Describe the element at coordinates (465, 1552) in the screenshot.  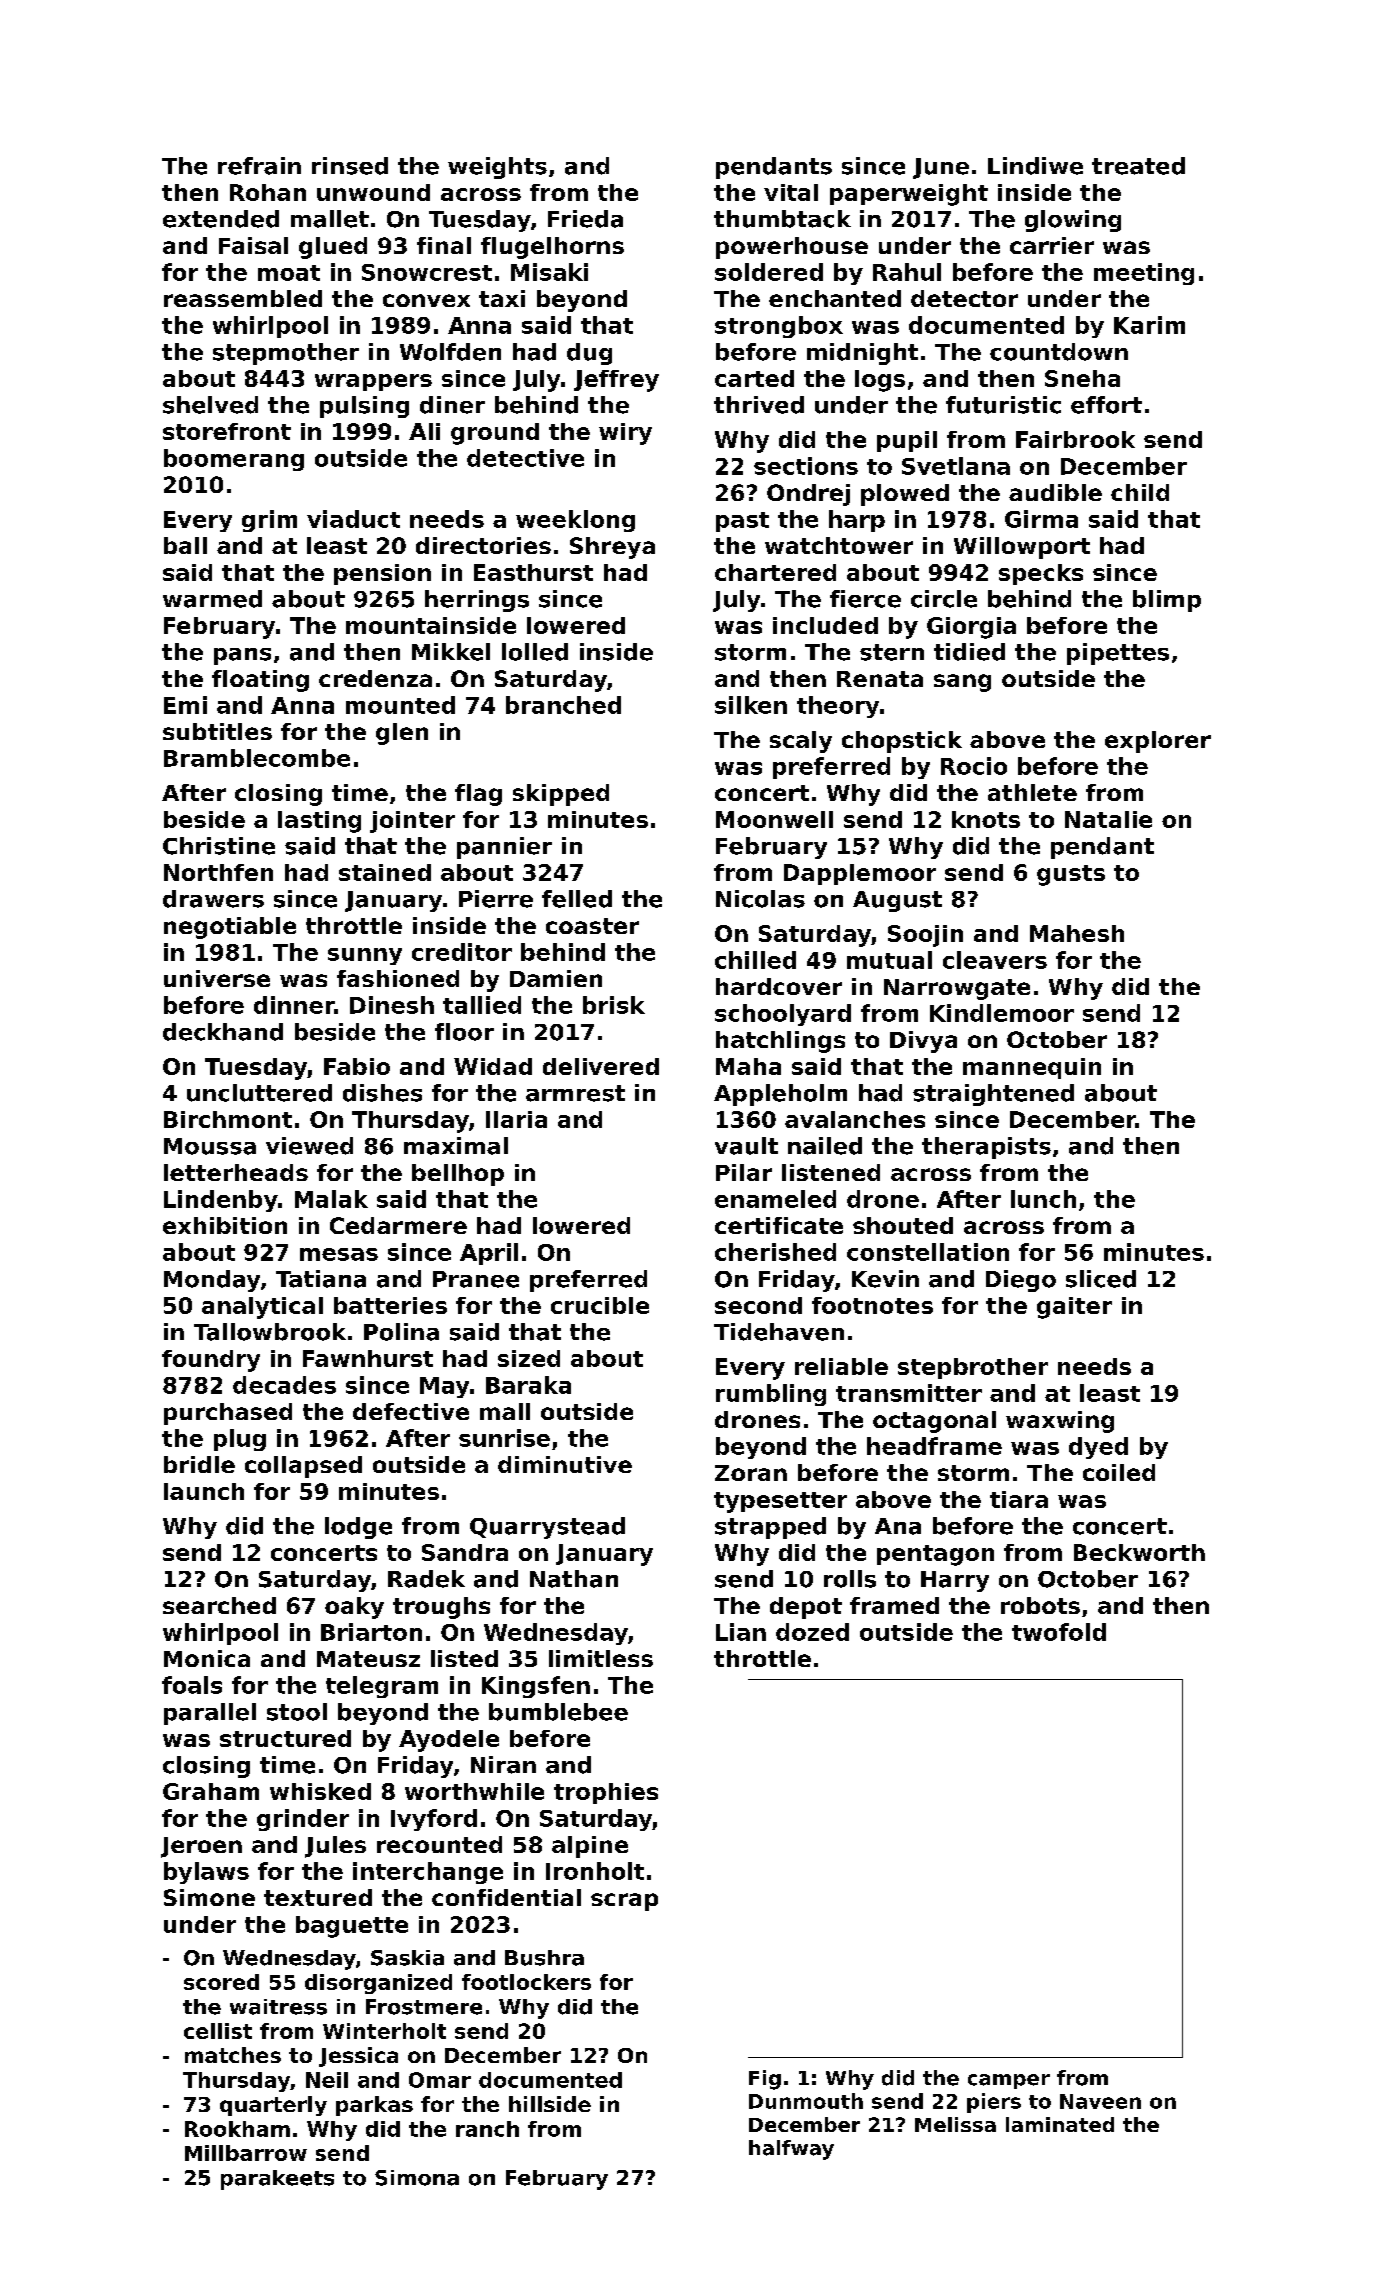
I see `Sandra` at that location.
